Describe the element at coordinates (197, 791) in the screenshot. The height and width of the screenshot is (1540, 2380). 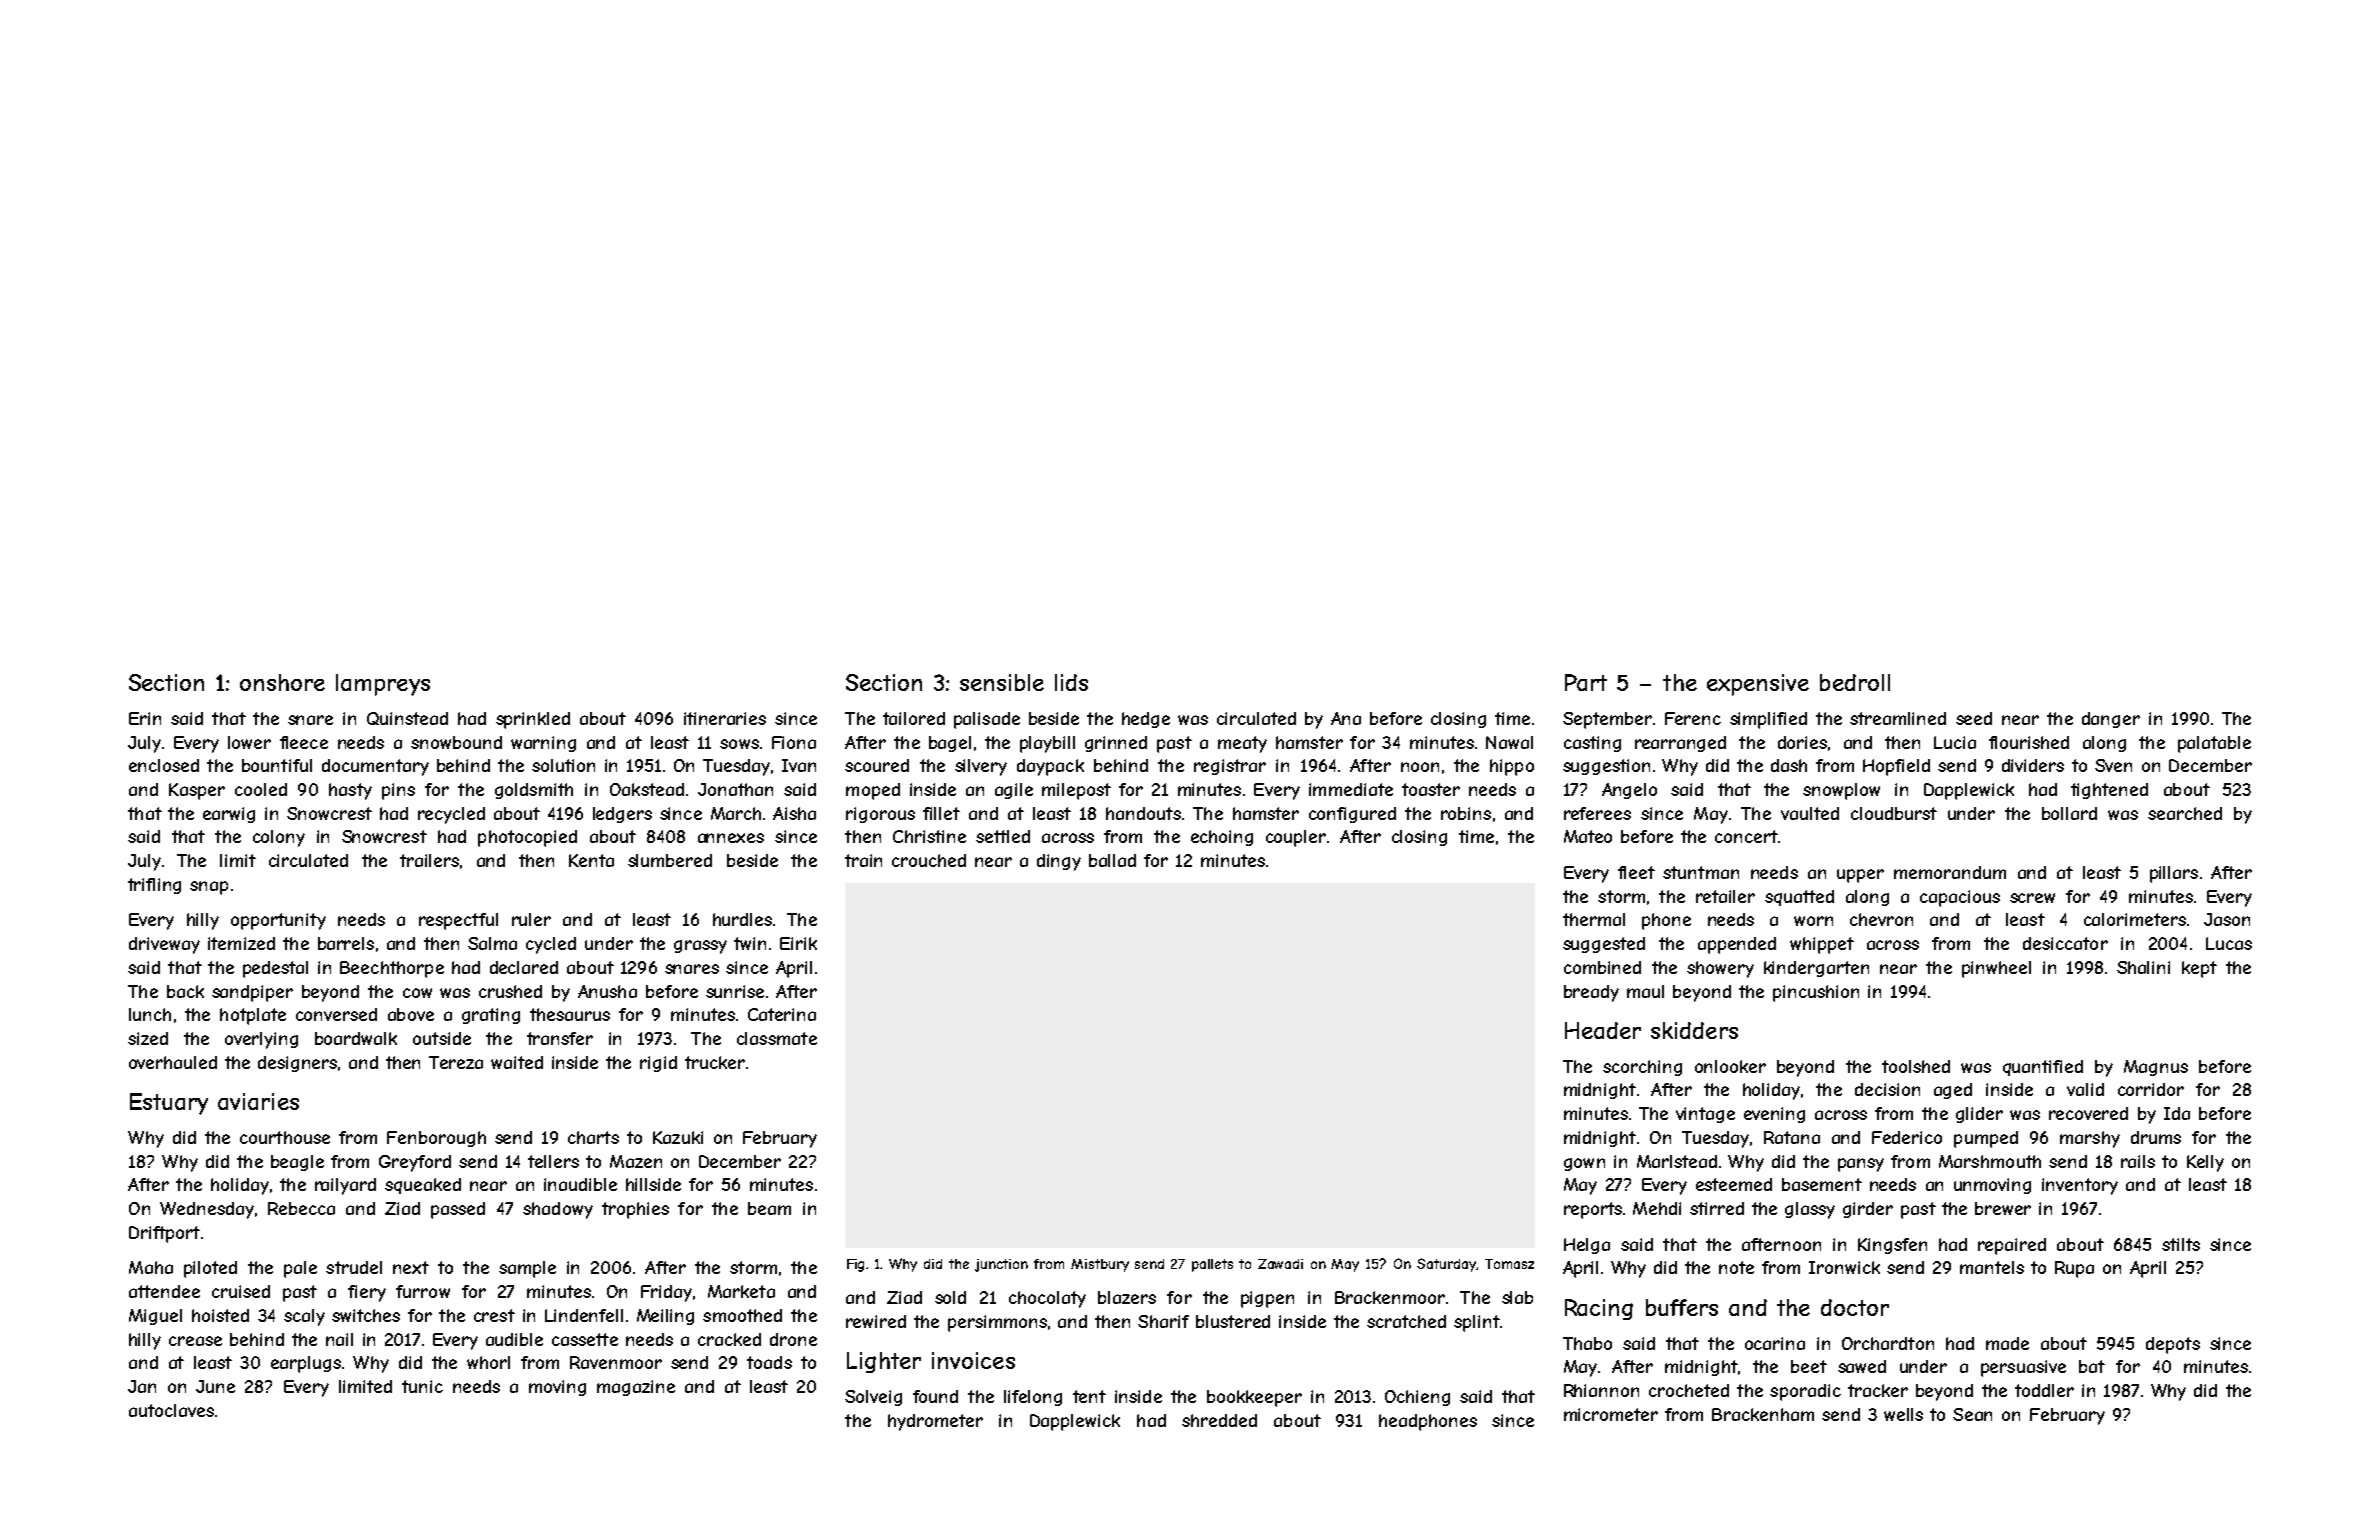
I see `Kasper` at that location.
